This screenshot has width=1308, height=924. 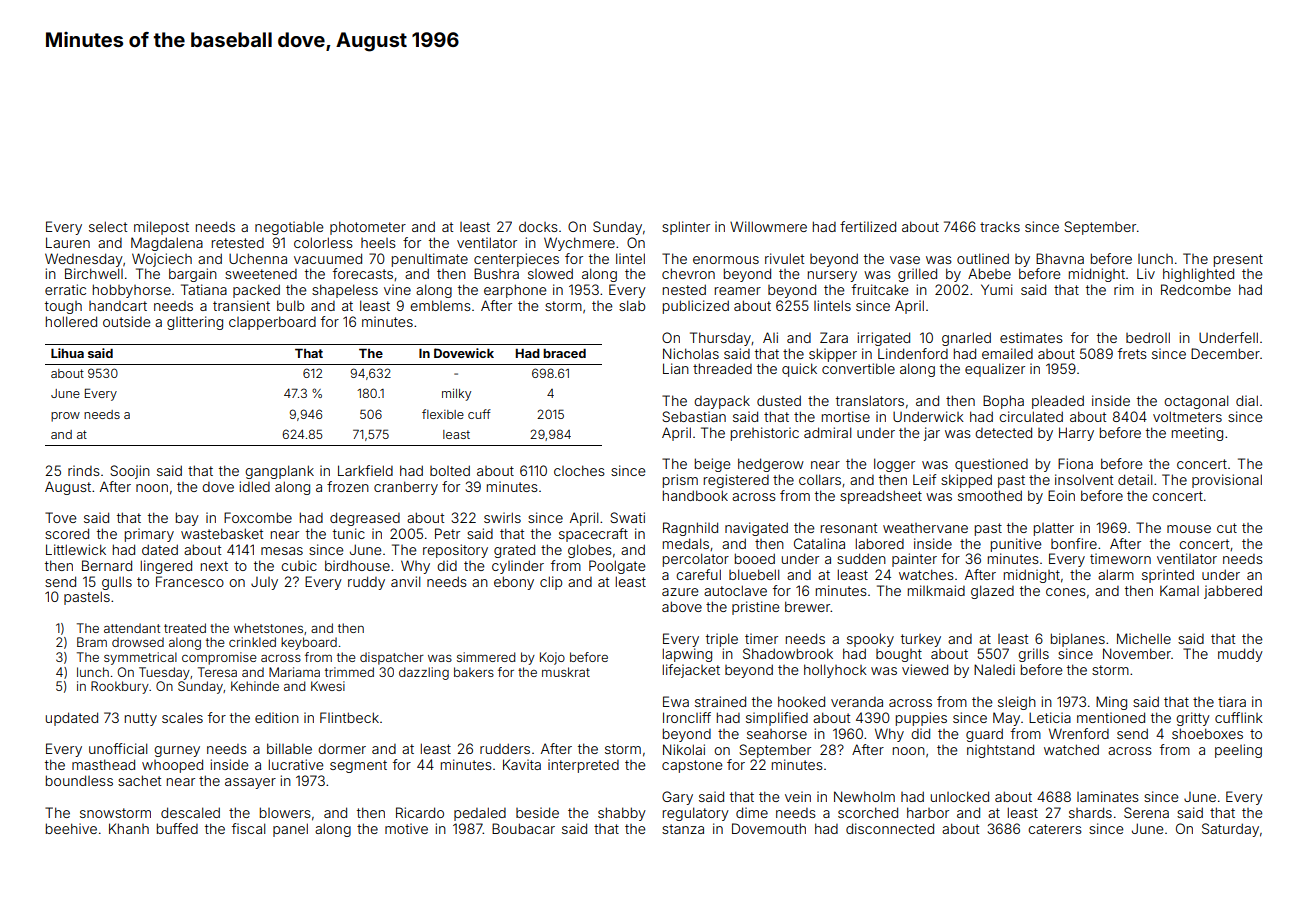 I want to click on lingered, so click(x=166, y=567).
